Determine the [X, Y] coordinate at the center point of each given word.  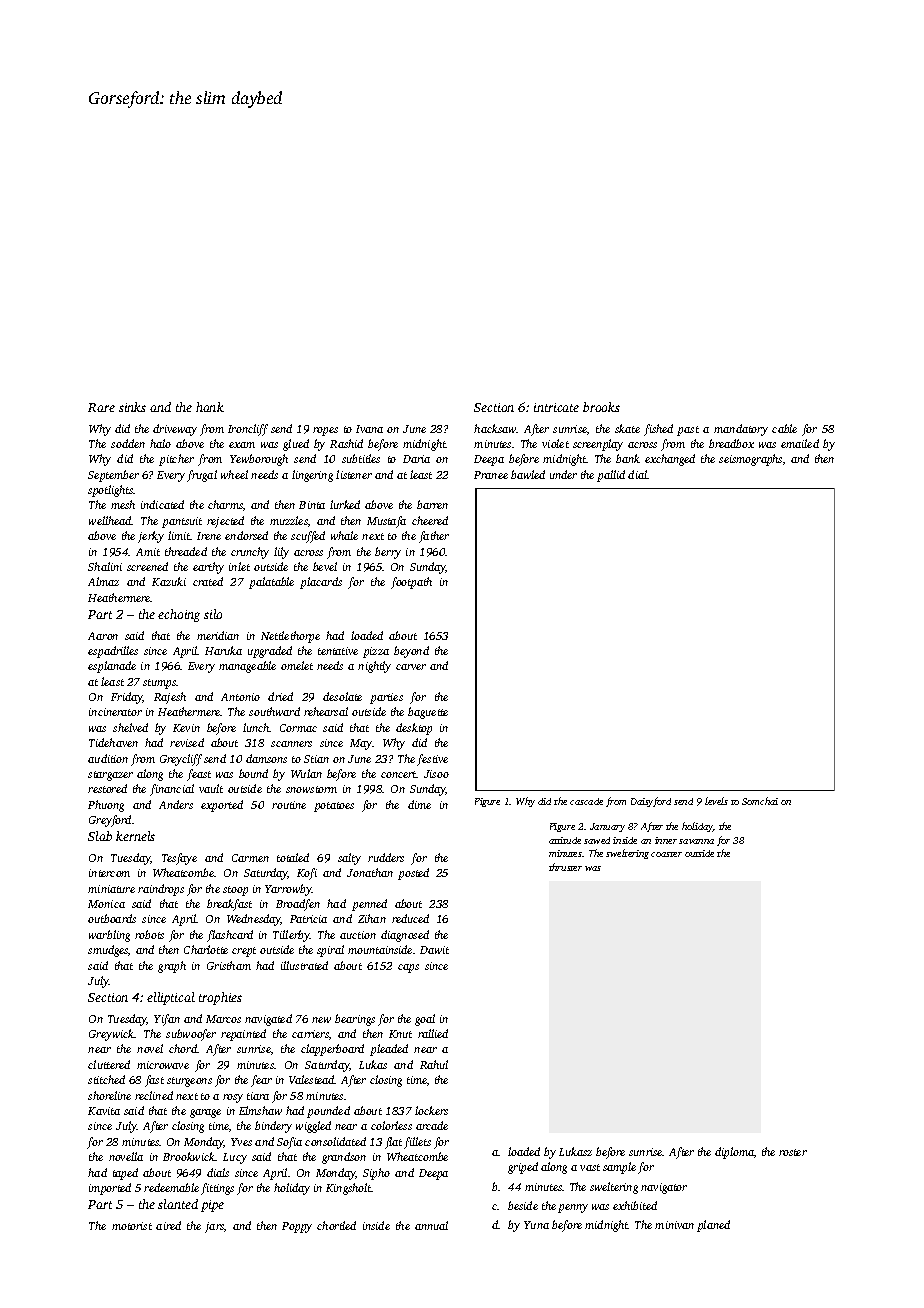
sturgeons [189, 1082]
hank [210, 407]
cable [784, 428]
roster [793, 1152]
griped [523, 1168]
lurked [345, 504]
